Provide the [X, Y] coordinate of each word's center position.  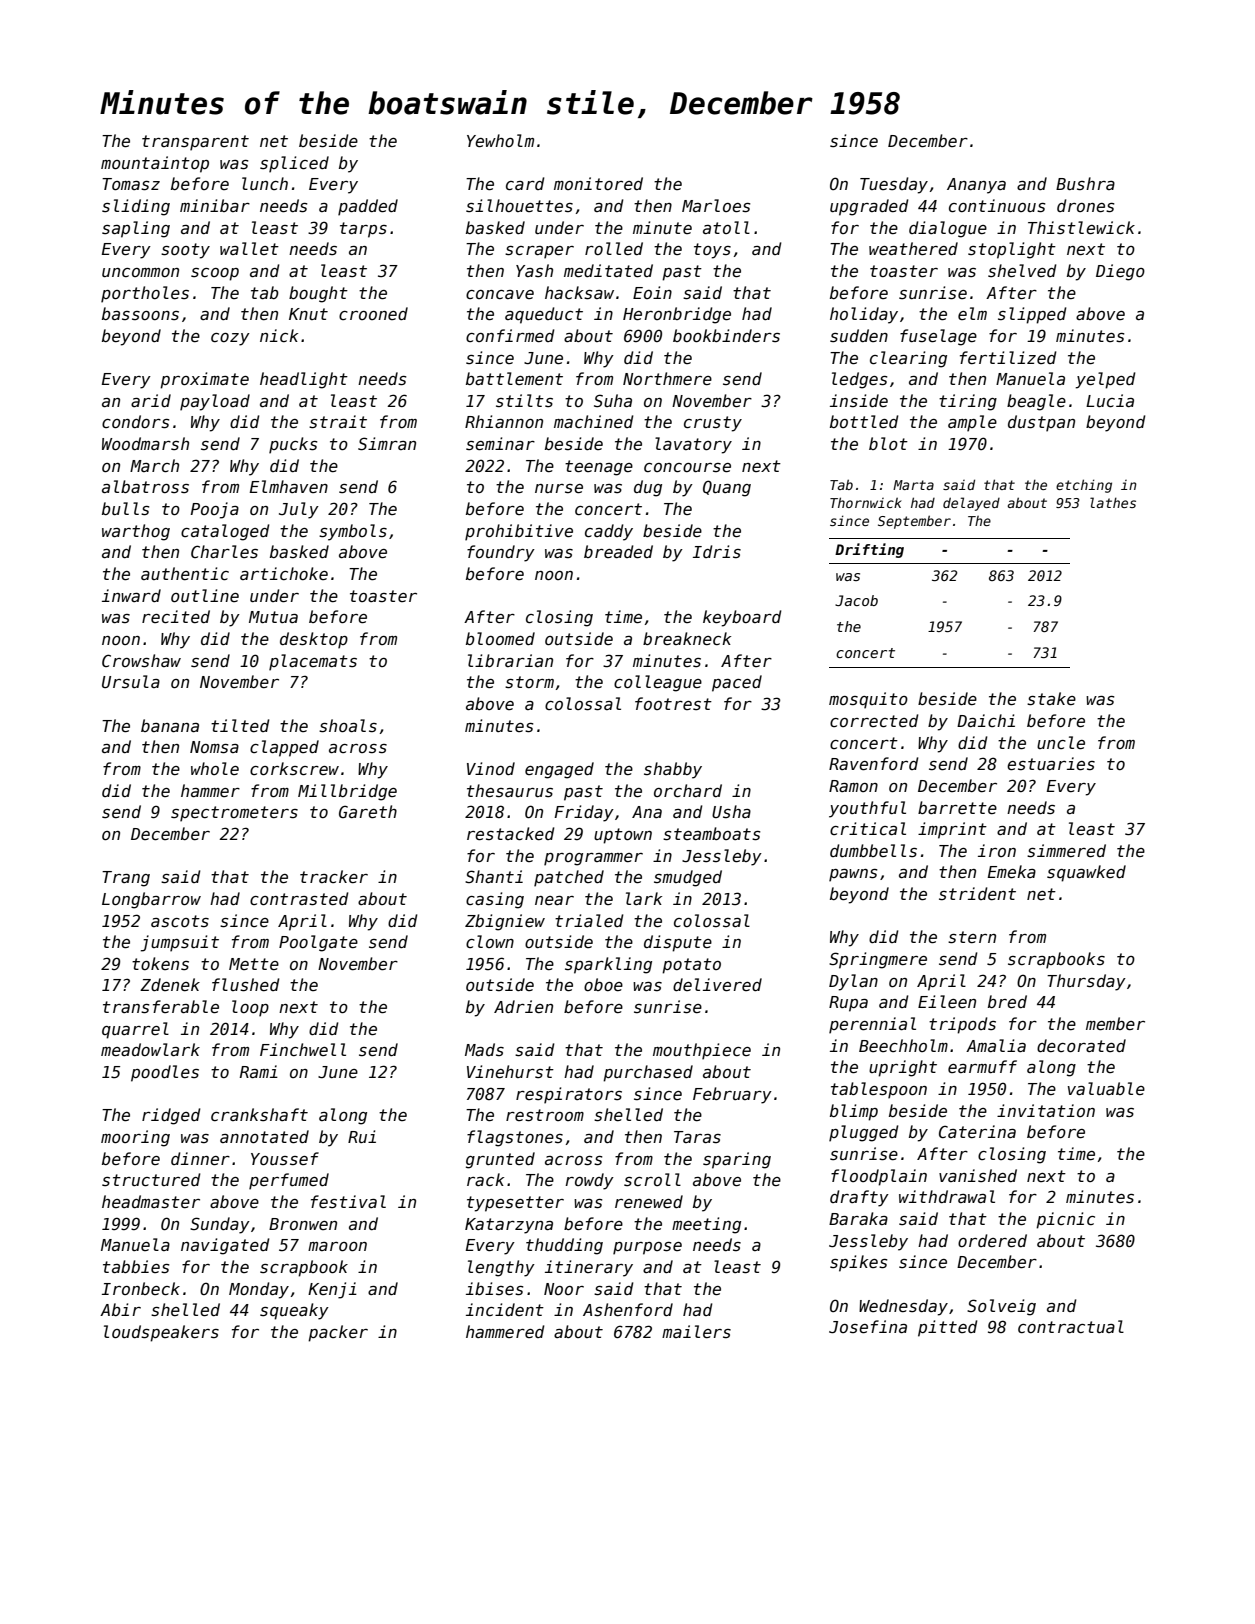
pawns [853, 875]
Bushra [1085, 183]
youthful [867, 809]
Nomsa [214, 747]
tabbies [136, 1267]
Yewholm [500, 140]
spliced [294, 164]
